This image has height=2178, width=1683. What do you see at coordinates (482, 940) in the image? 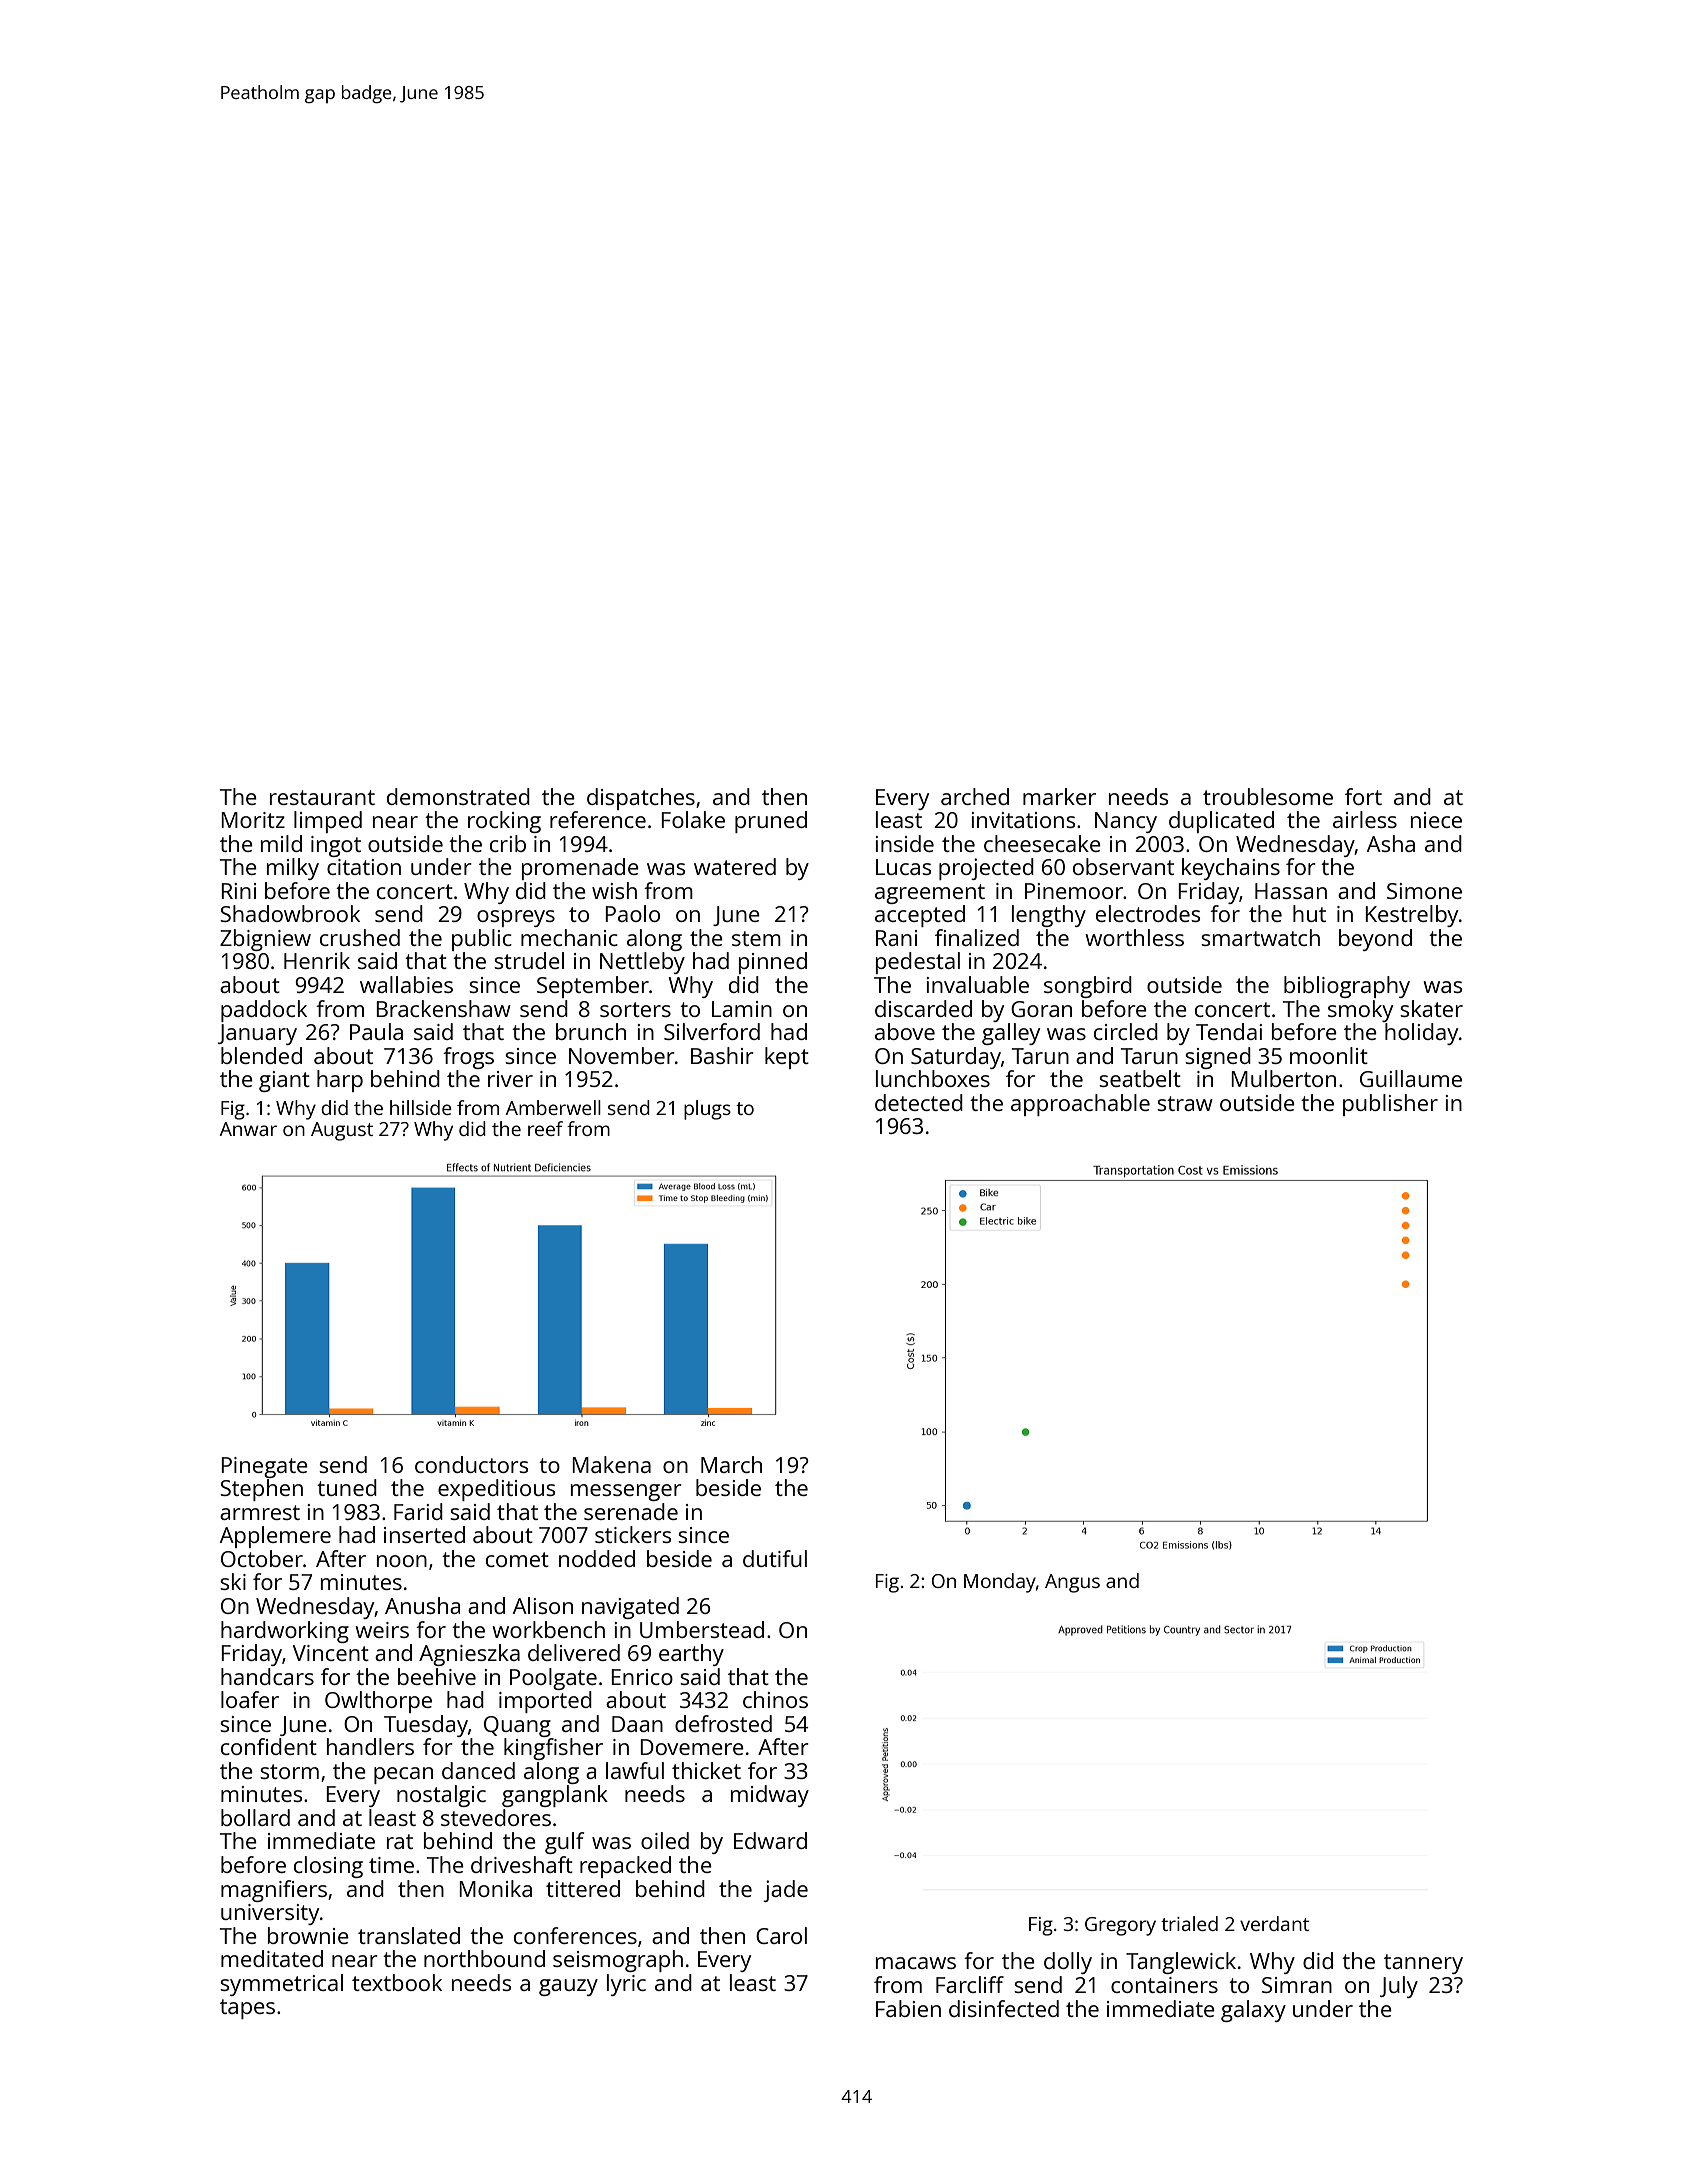
I see `public` at bounding box center [482, 940].
